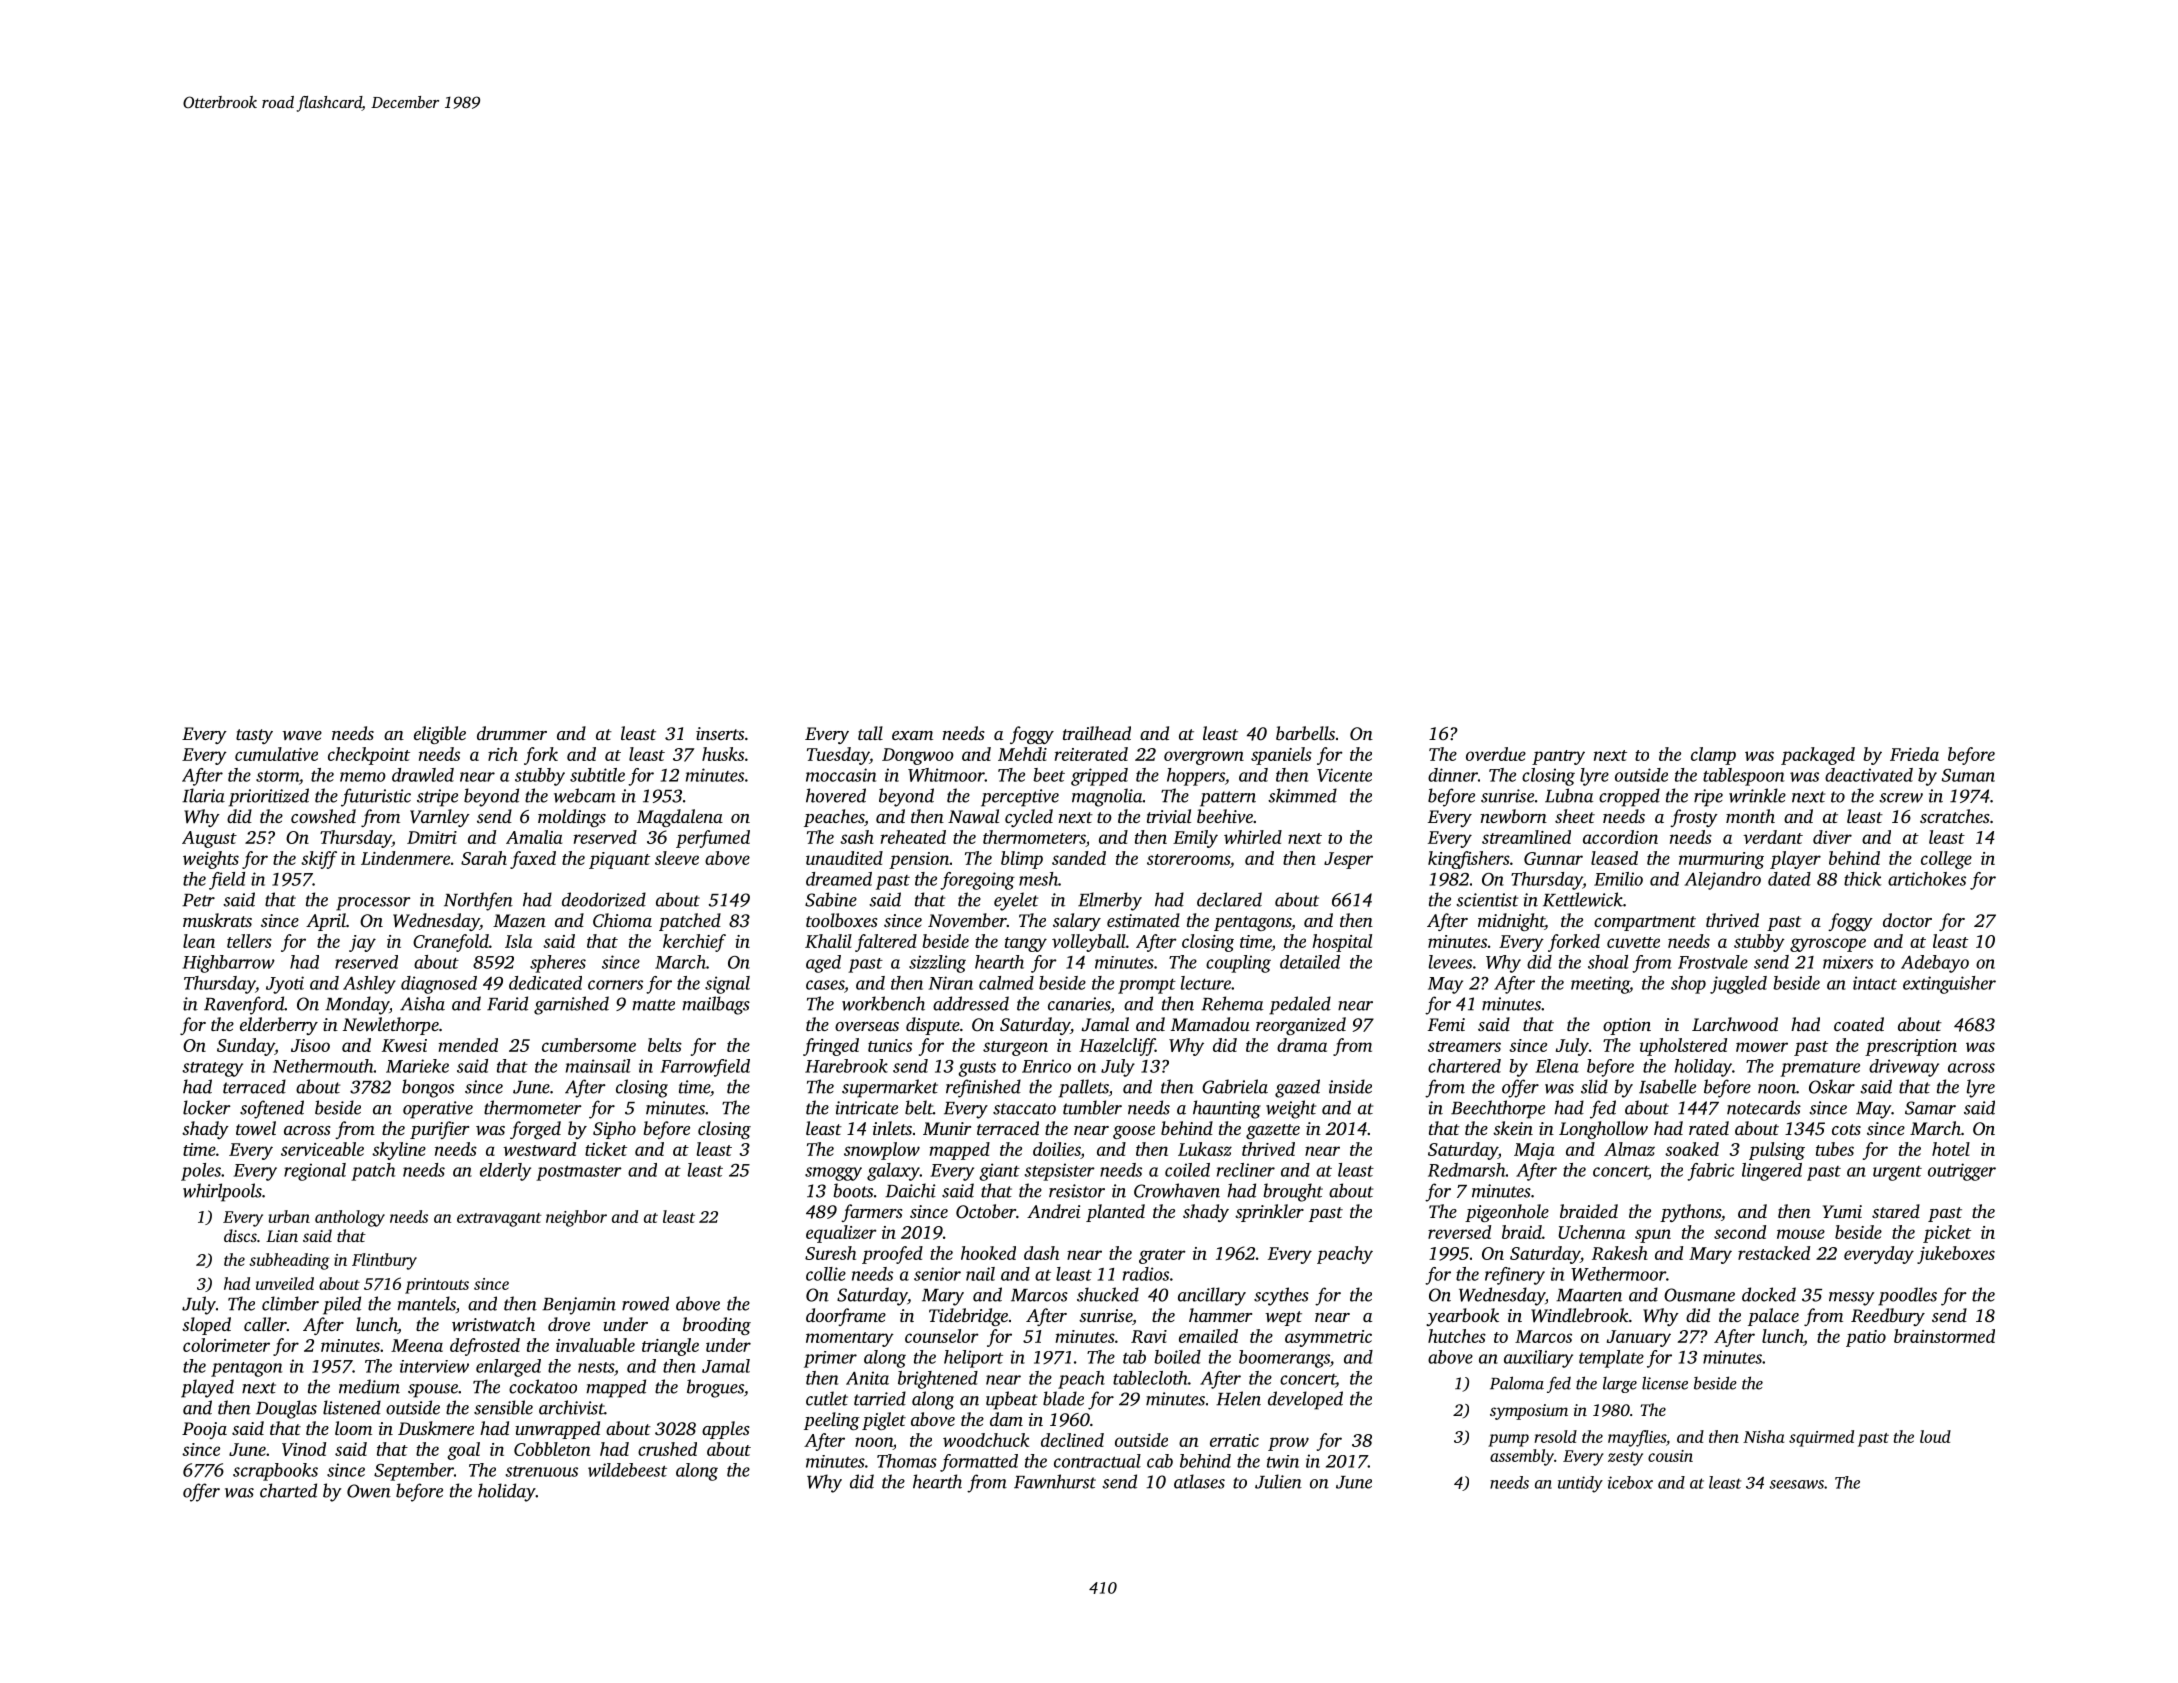  Describe the element at coordinates (579, 1306) in the document. I see `Benjamin` at that location.
